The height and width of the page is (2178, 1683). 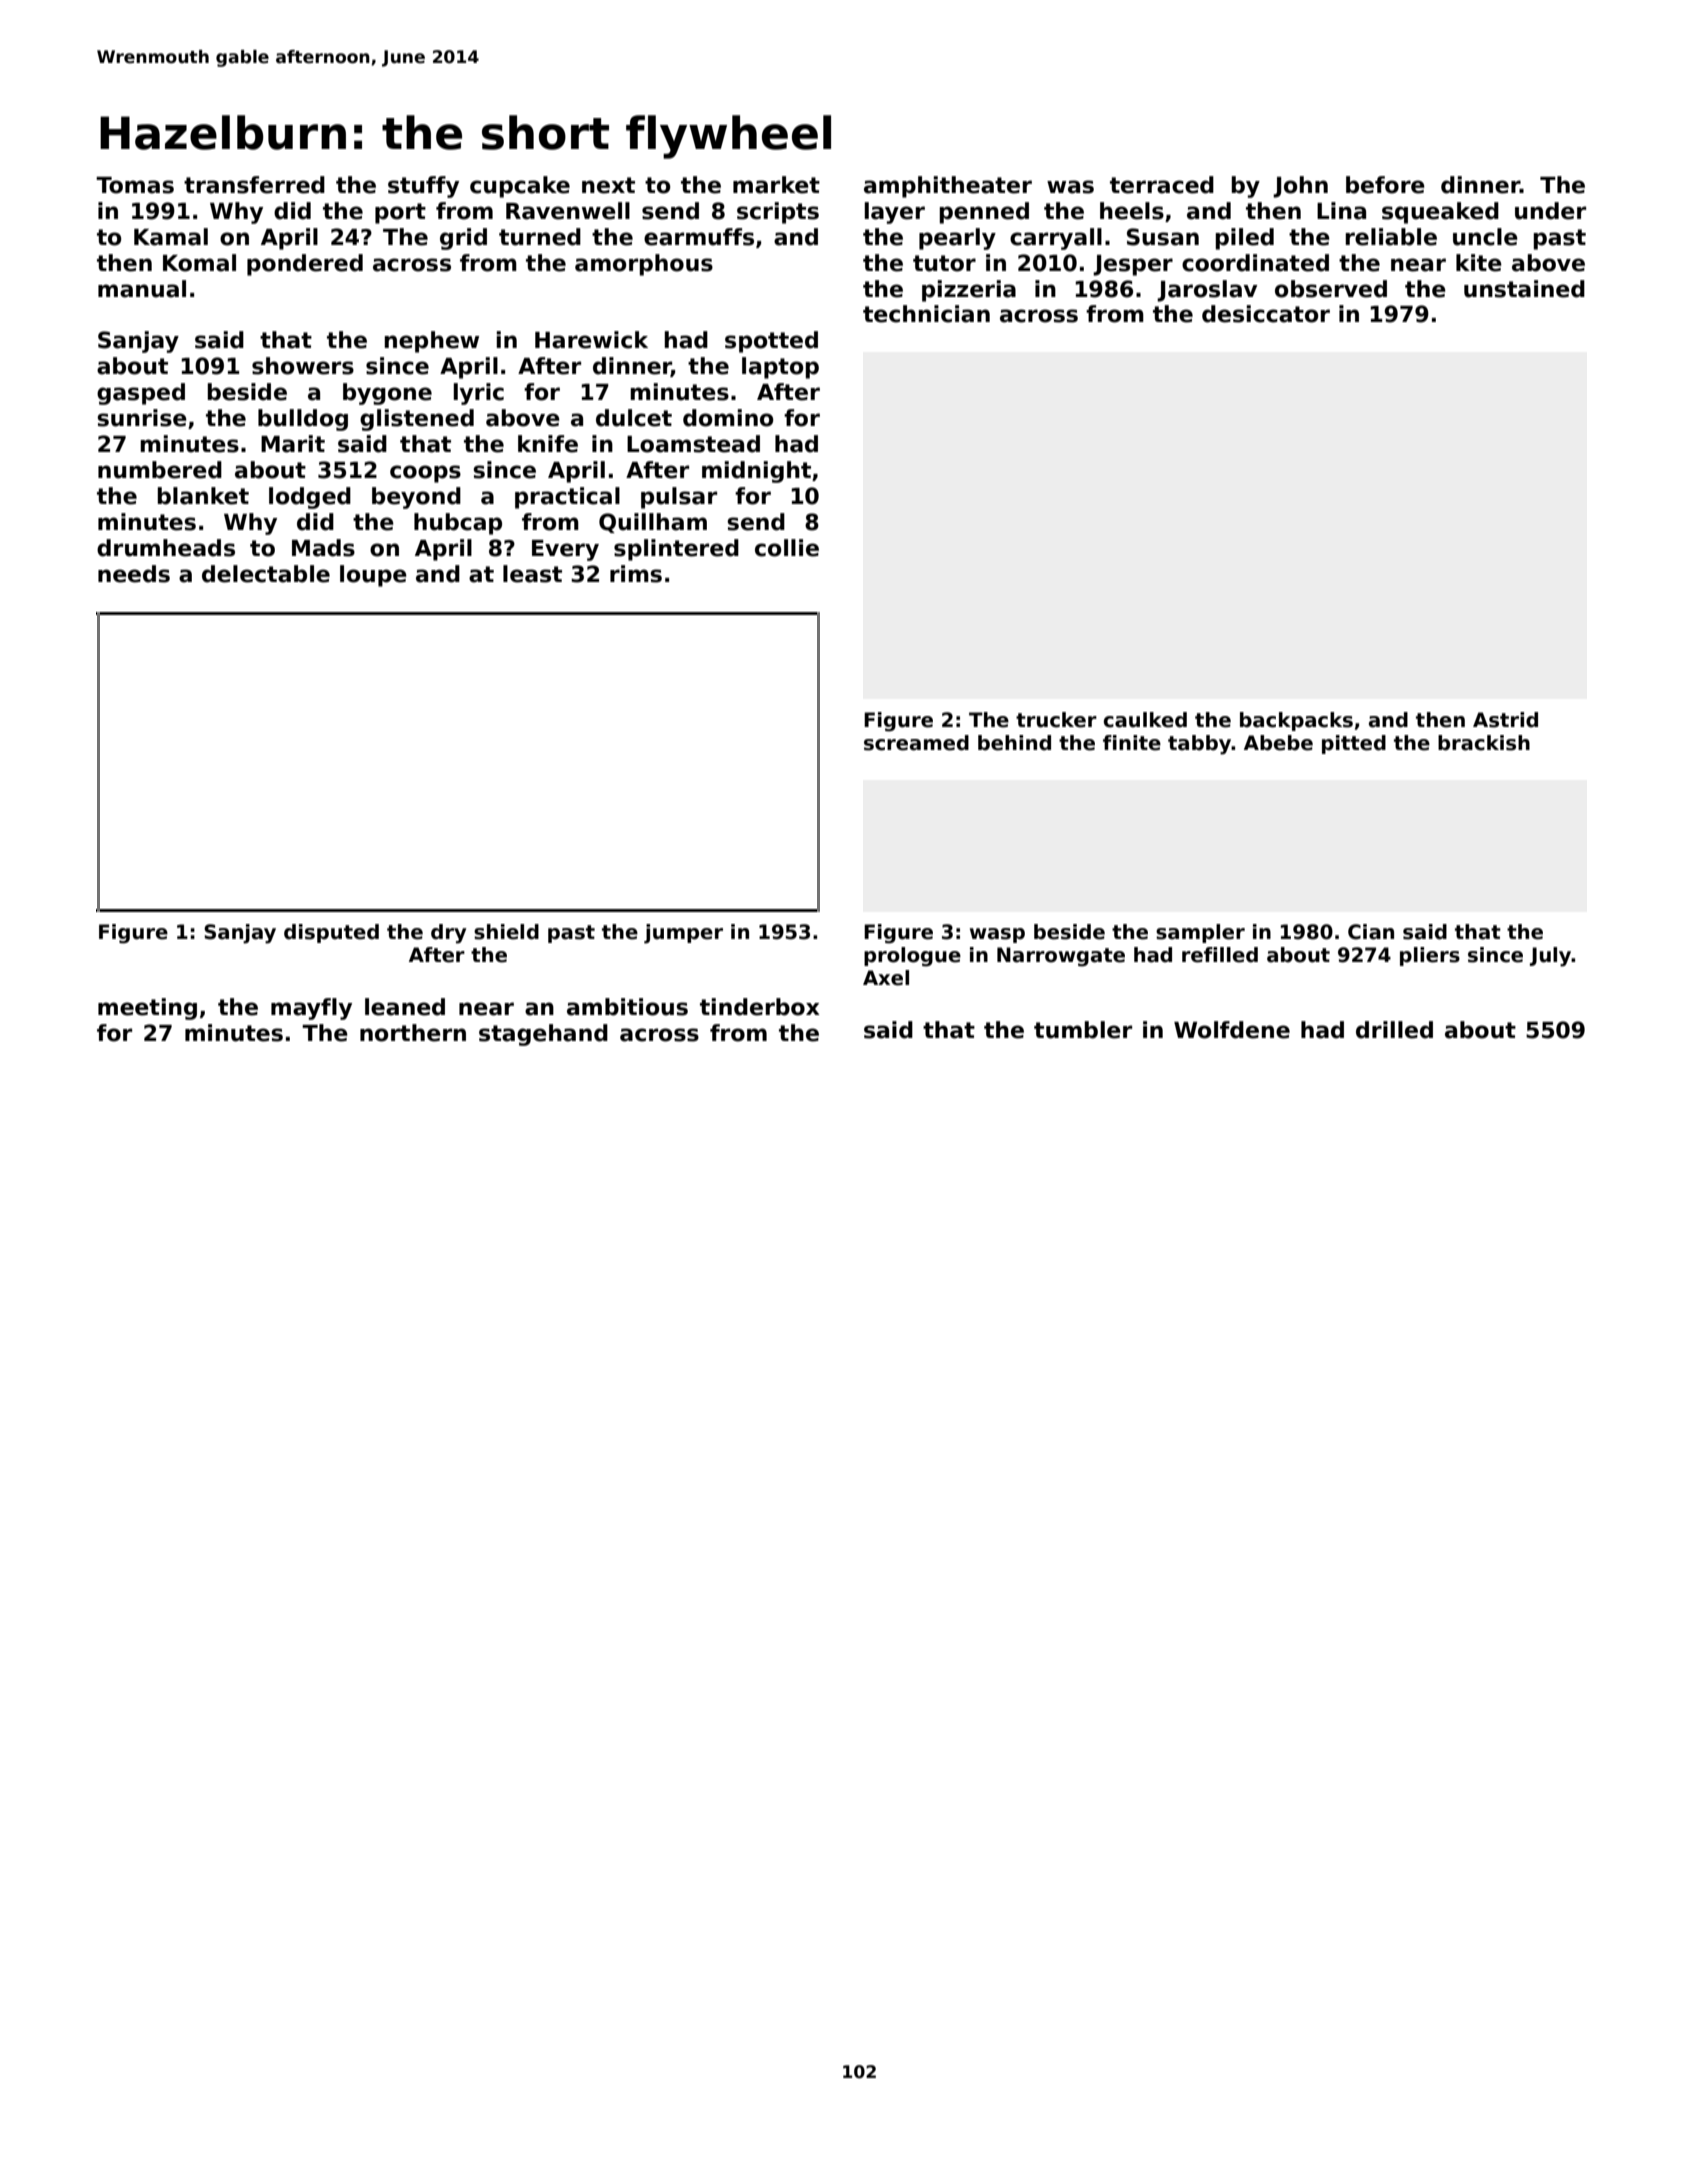 I want to click on Loamstead, so click(x=693, y=444).
